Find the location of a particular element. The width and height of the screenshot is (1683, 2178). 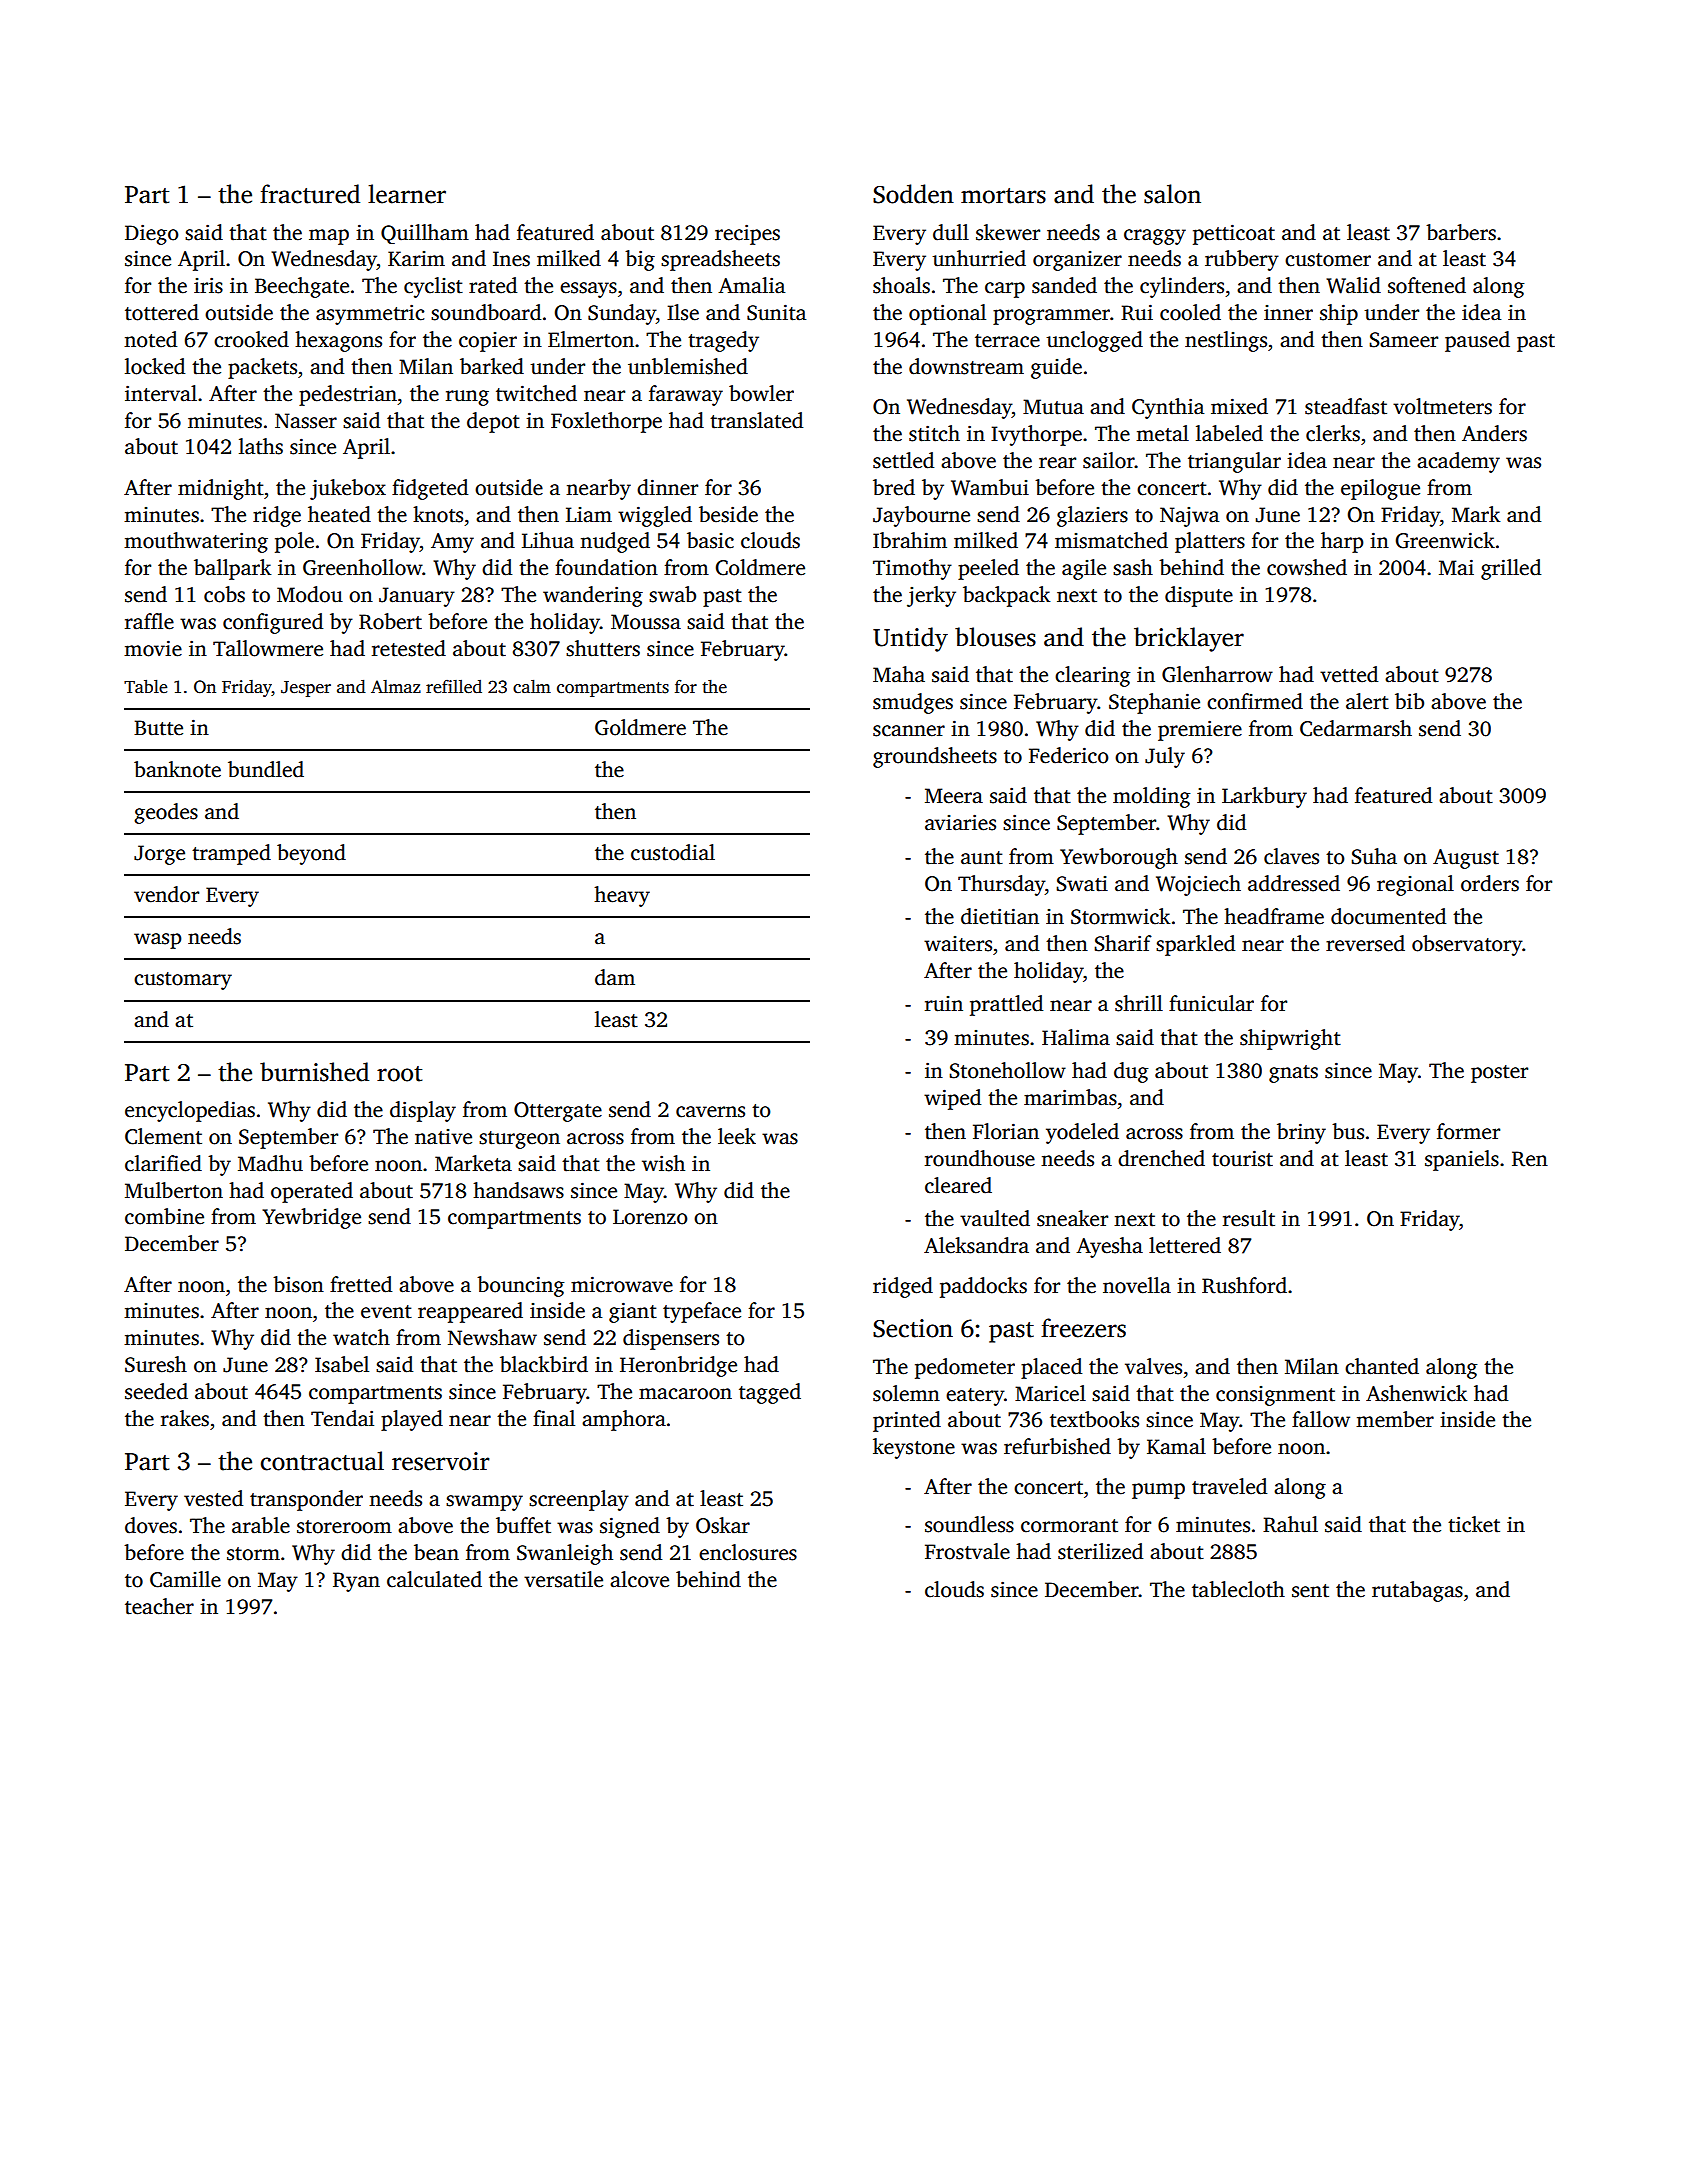

beside is located at coordinates (728, 514).
